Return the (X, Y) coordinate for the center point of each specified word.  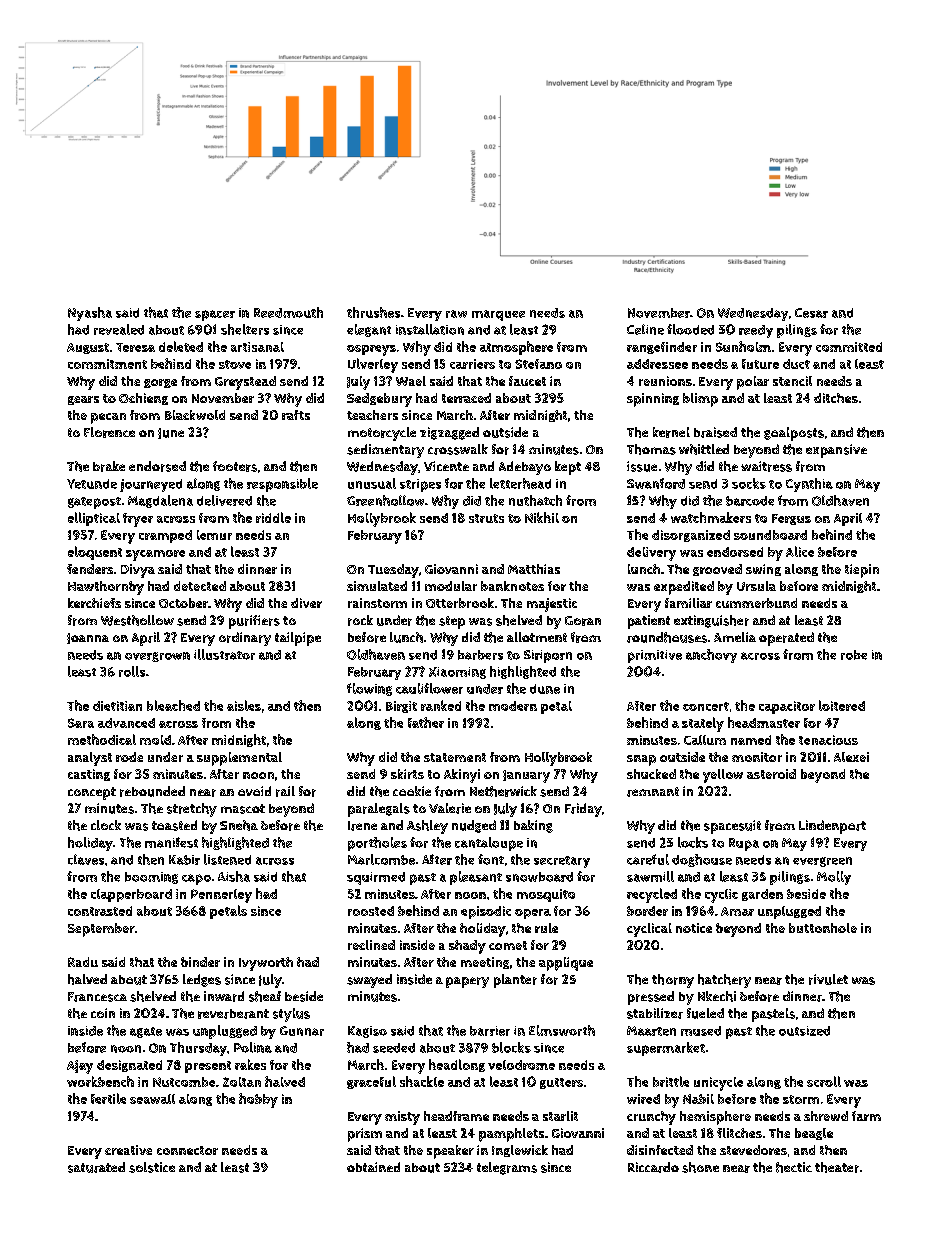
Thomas (651, 449)
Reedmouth (288, 312)
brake (109, 466)
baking (533, 826)
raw (456, 314)
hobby (258, 1100)
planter (515, 981)
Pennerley (221, 896)
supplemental (239, 759)
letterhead (520, 483)
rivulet (828, 979)
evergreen (822, 862)
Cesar (811, 313)
